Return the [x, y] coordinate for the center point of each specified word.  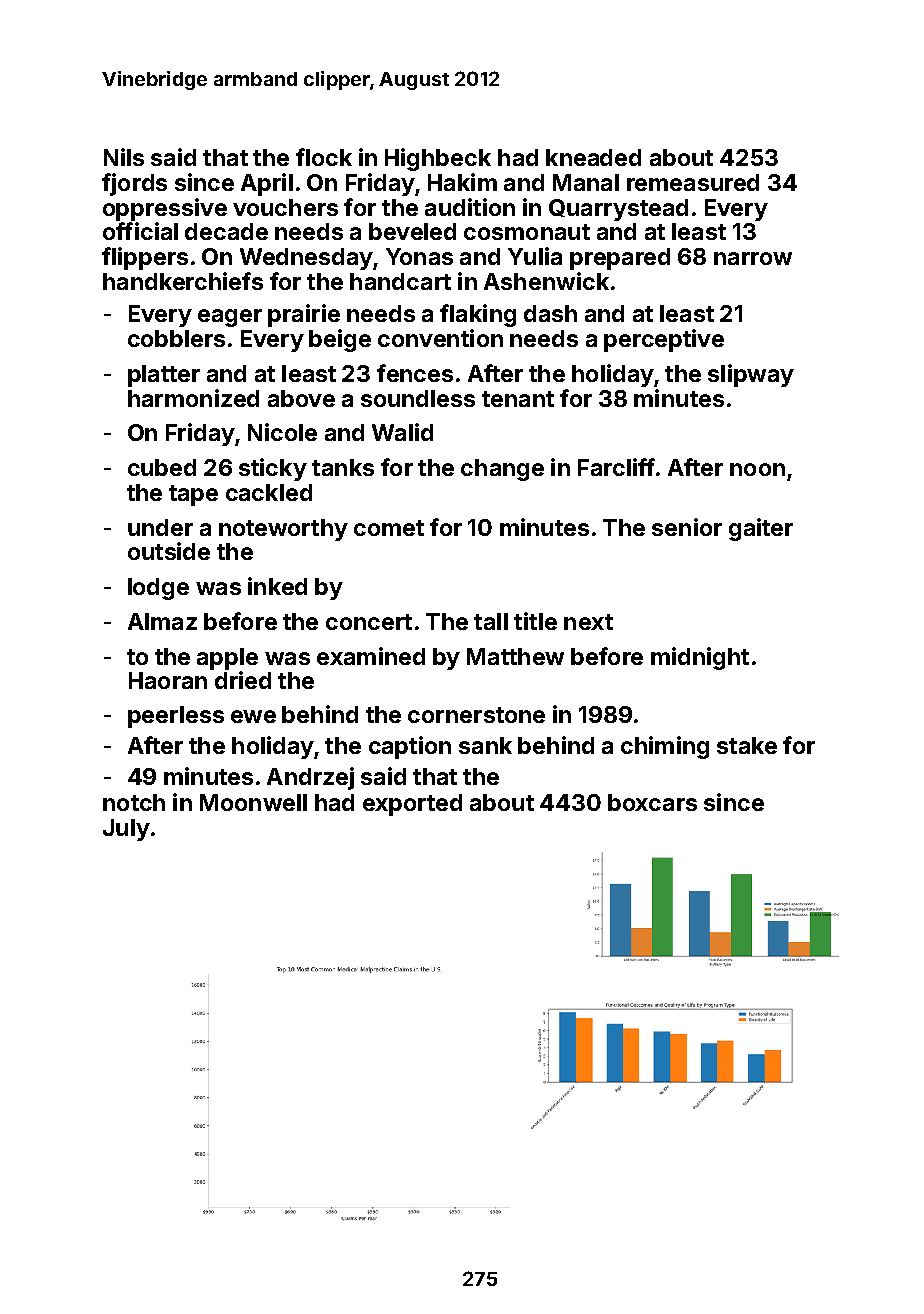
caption [410, 747]
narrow [753, 258]
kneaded [593, 157]
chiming [665, 747]
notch [134, 802]
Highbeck [438, 159]
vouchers [285, 207]
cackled [269, 492]
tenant [518, 399]
